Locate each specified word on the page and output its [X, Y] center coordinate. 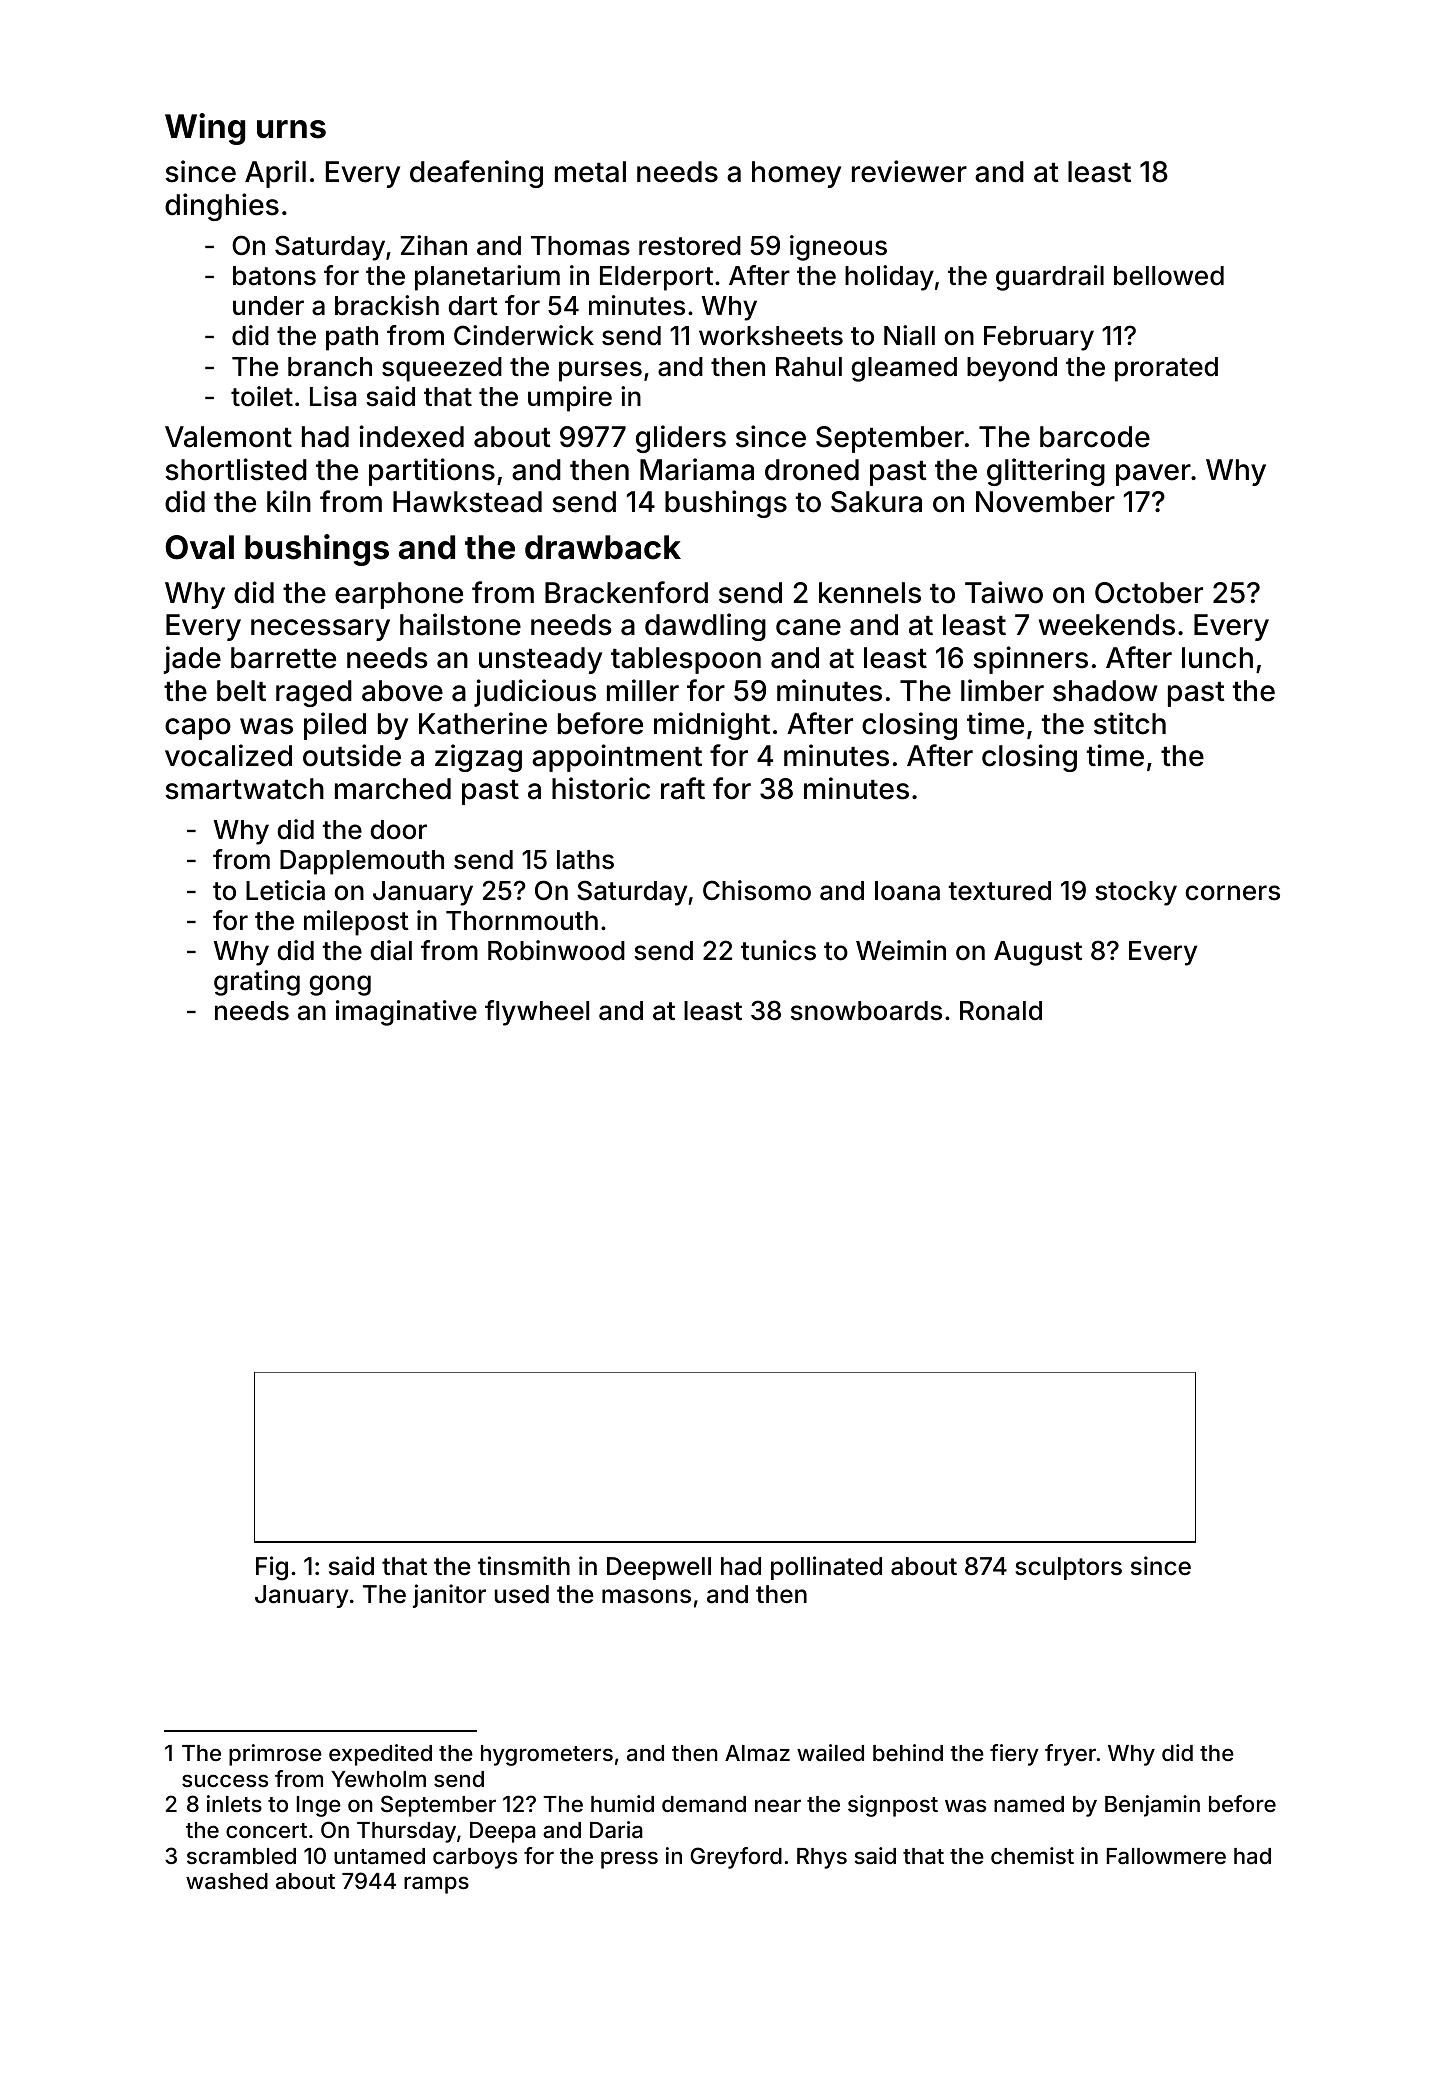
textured [999, 891]
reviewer [909, 171]
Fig [272, 1568]
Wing [205, 129]
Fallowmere [1166, 1856]
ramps [436, 1885]
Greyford [736, 1858]
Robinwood [556, 950]
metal [590, 172]
